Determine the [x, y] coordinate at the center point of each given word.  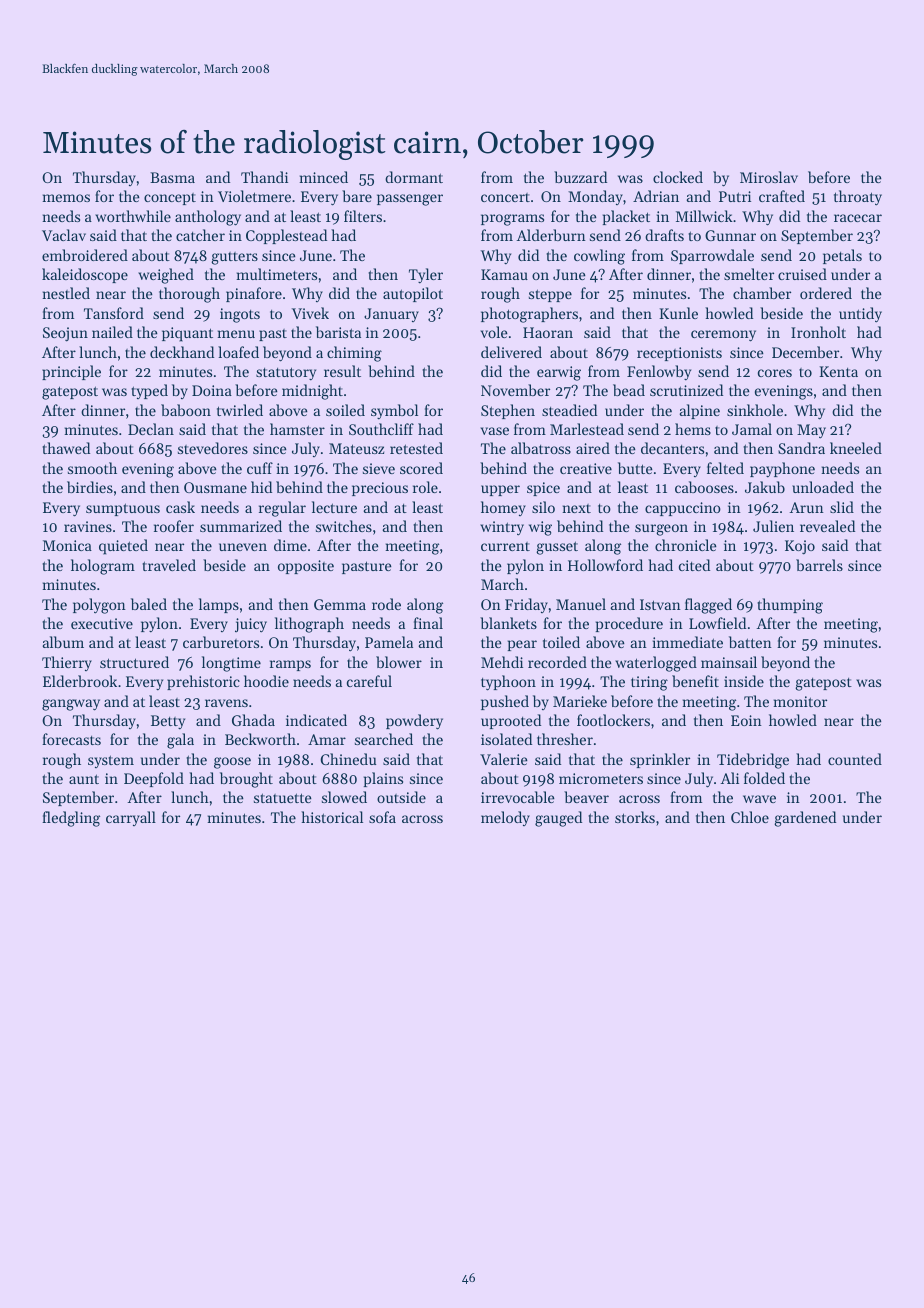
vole [494, 332]
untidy [860, 315]
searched [384, 739]
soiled [345, 410]
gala [180, 741]
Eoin [746, 720]
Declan [151, 429]
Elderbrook [80, 681]
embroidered [85, 255]
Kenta [838, 371]
